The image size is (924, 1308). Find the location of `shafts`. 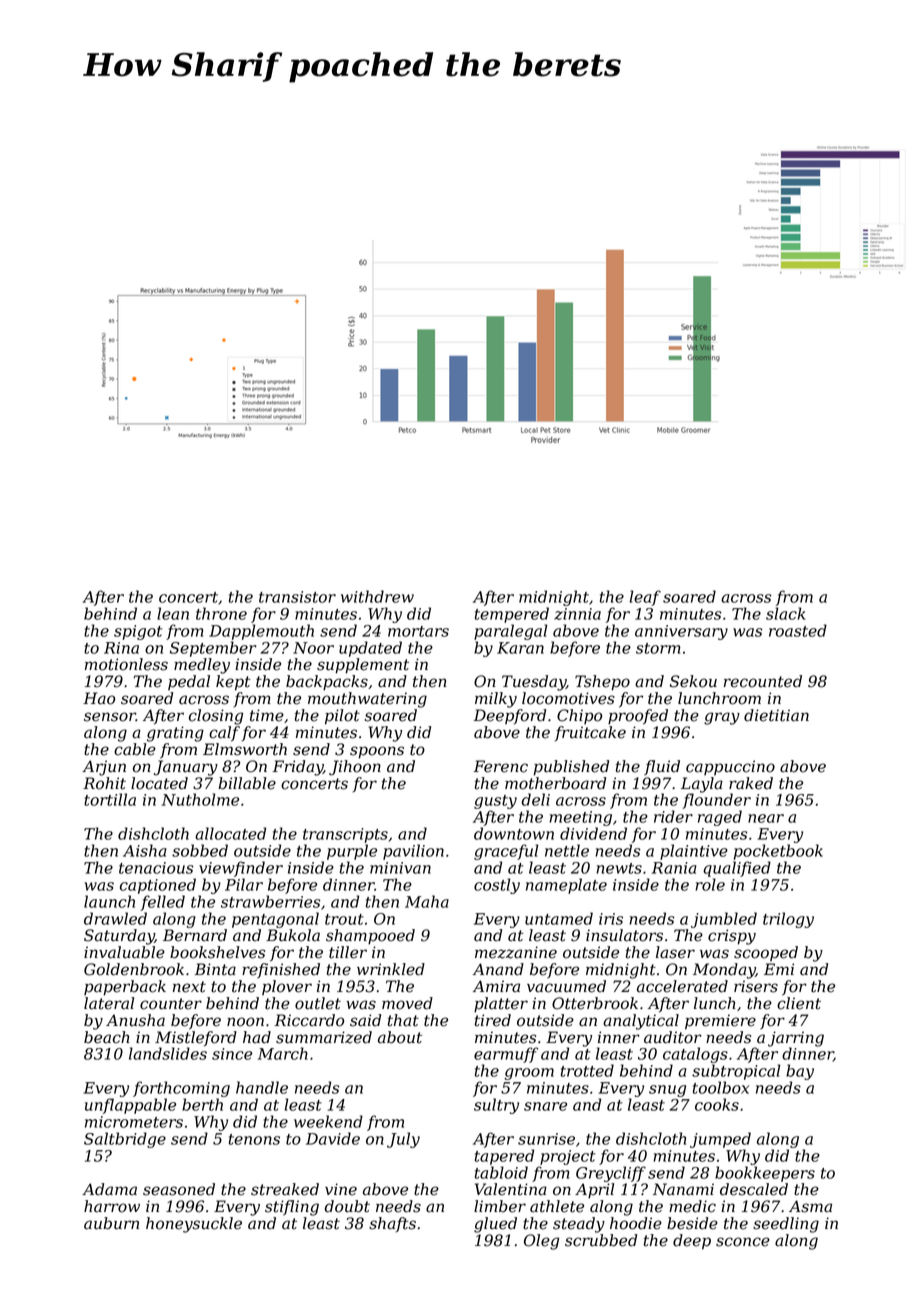

shafts is located at coordinates (392, 1224).
